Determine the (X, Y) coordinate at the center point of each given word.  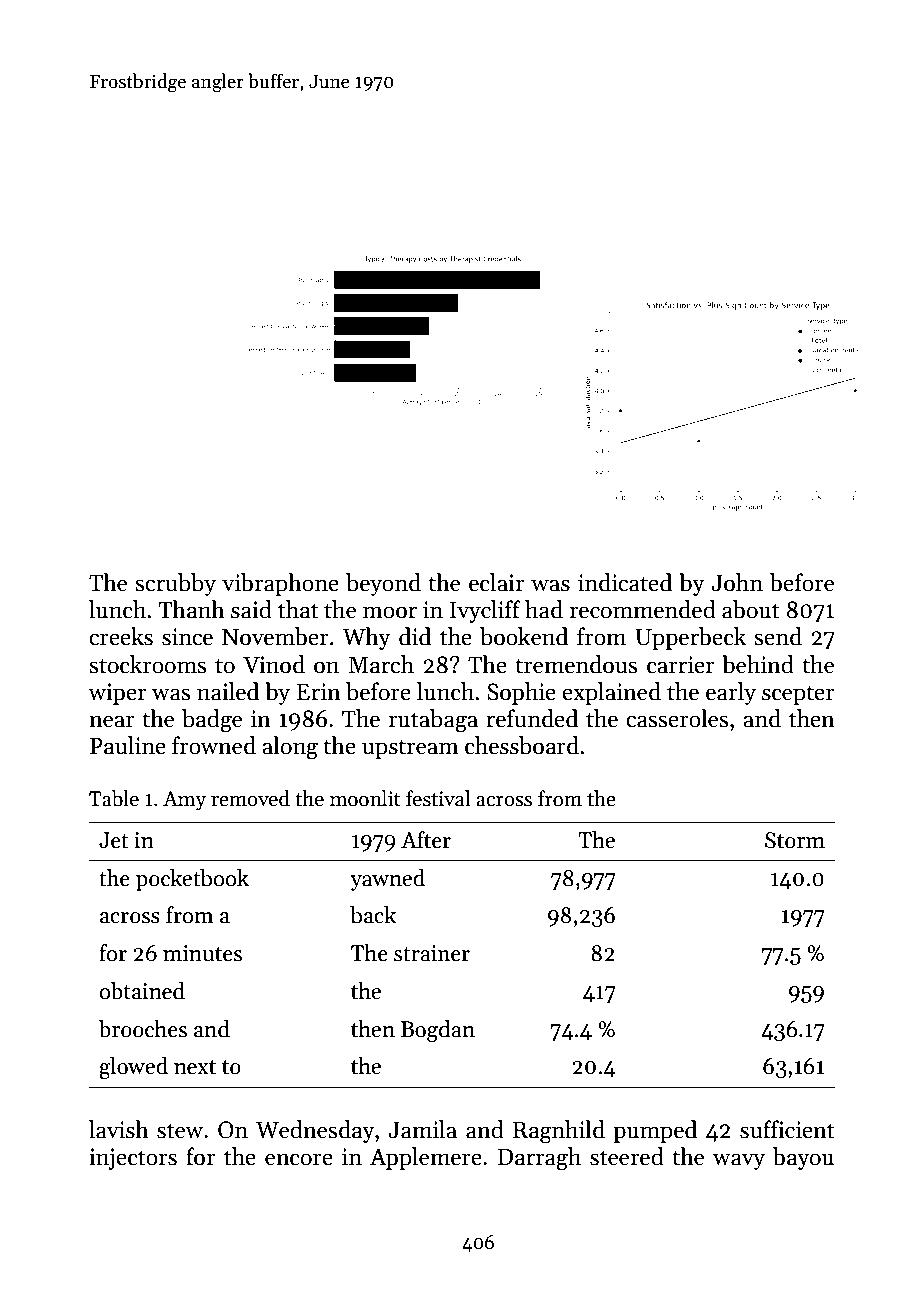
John (737, 582)
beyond (383, 584)
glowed (133, 1068)
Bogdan (438, 1031)
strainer (432, 953)
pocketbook (192, 880)
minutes (202, 953)
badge (212, 721)
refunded (532, 718)
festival (438, 798)
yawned (387, 880)
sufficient (787, 1129)
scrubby (175, 584)
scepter (798, 695)
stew (180, 1131)
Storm (795, 840)
